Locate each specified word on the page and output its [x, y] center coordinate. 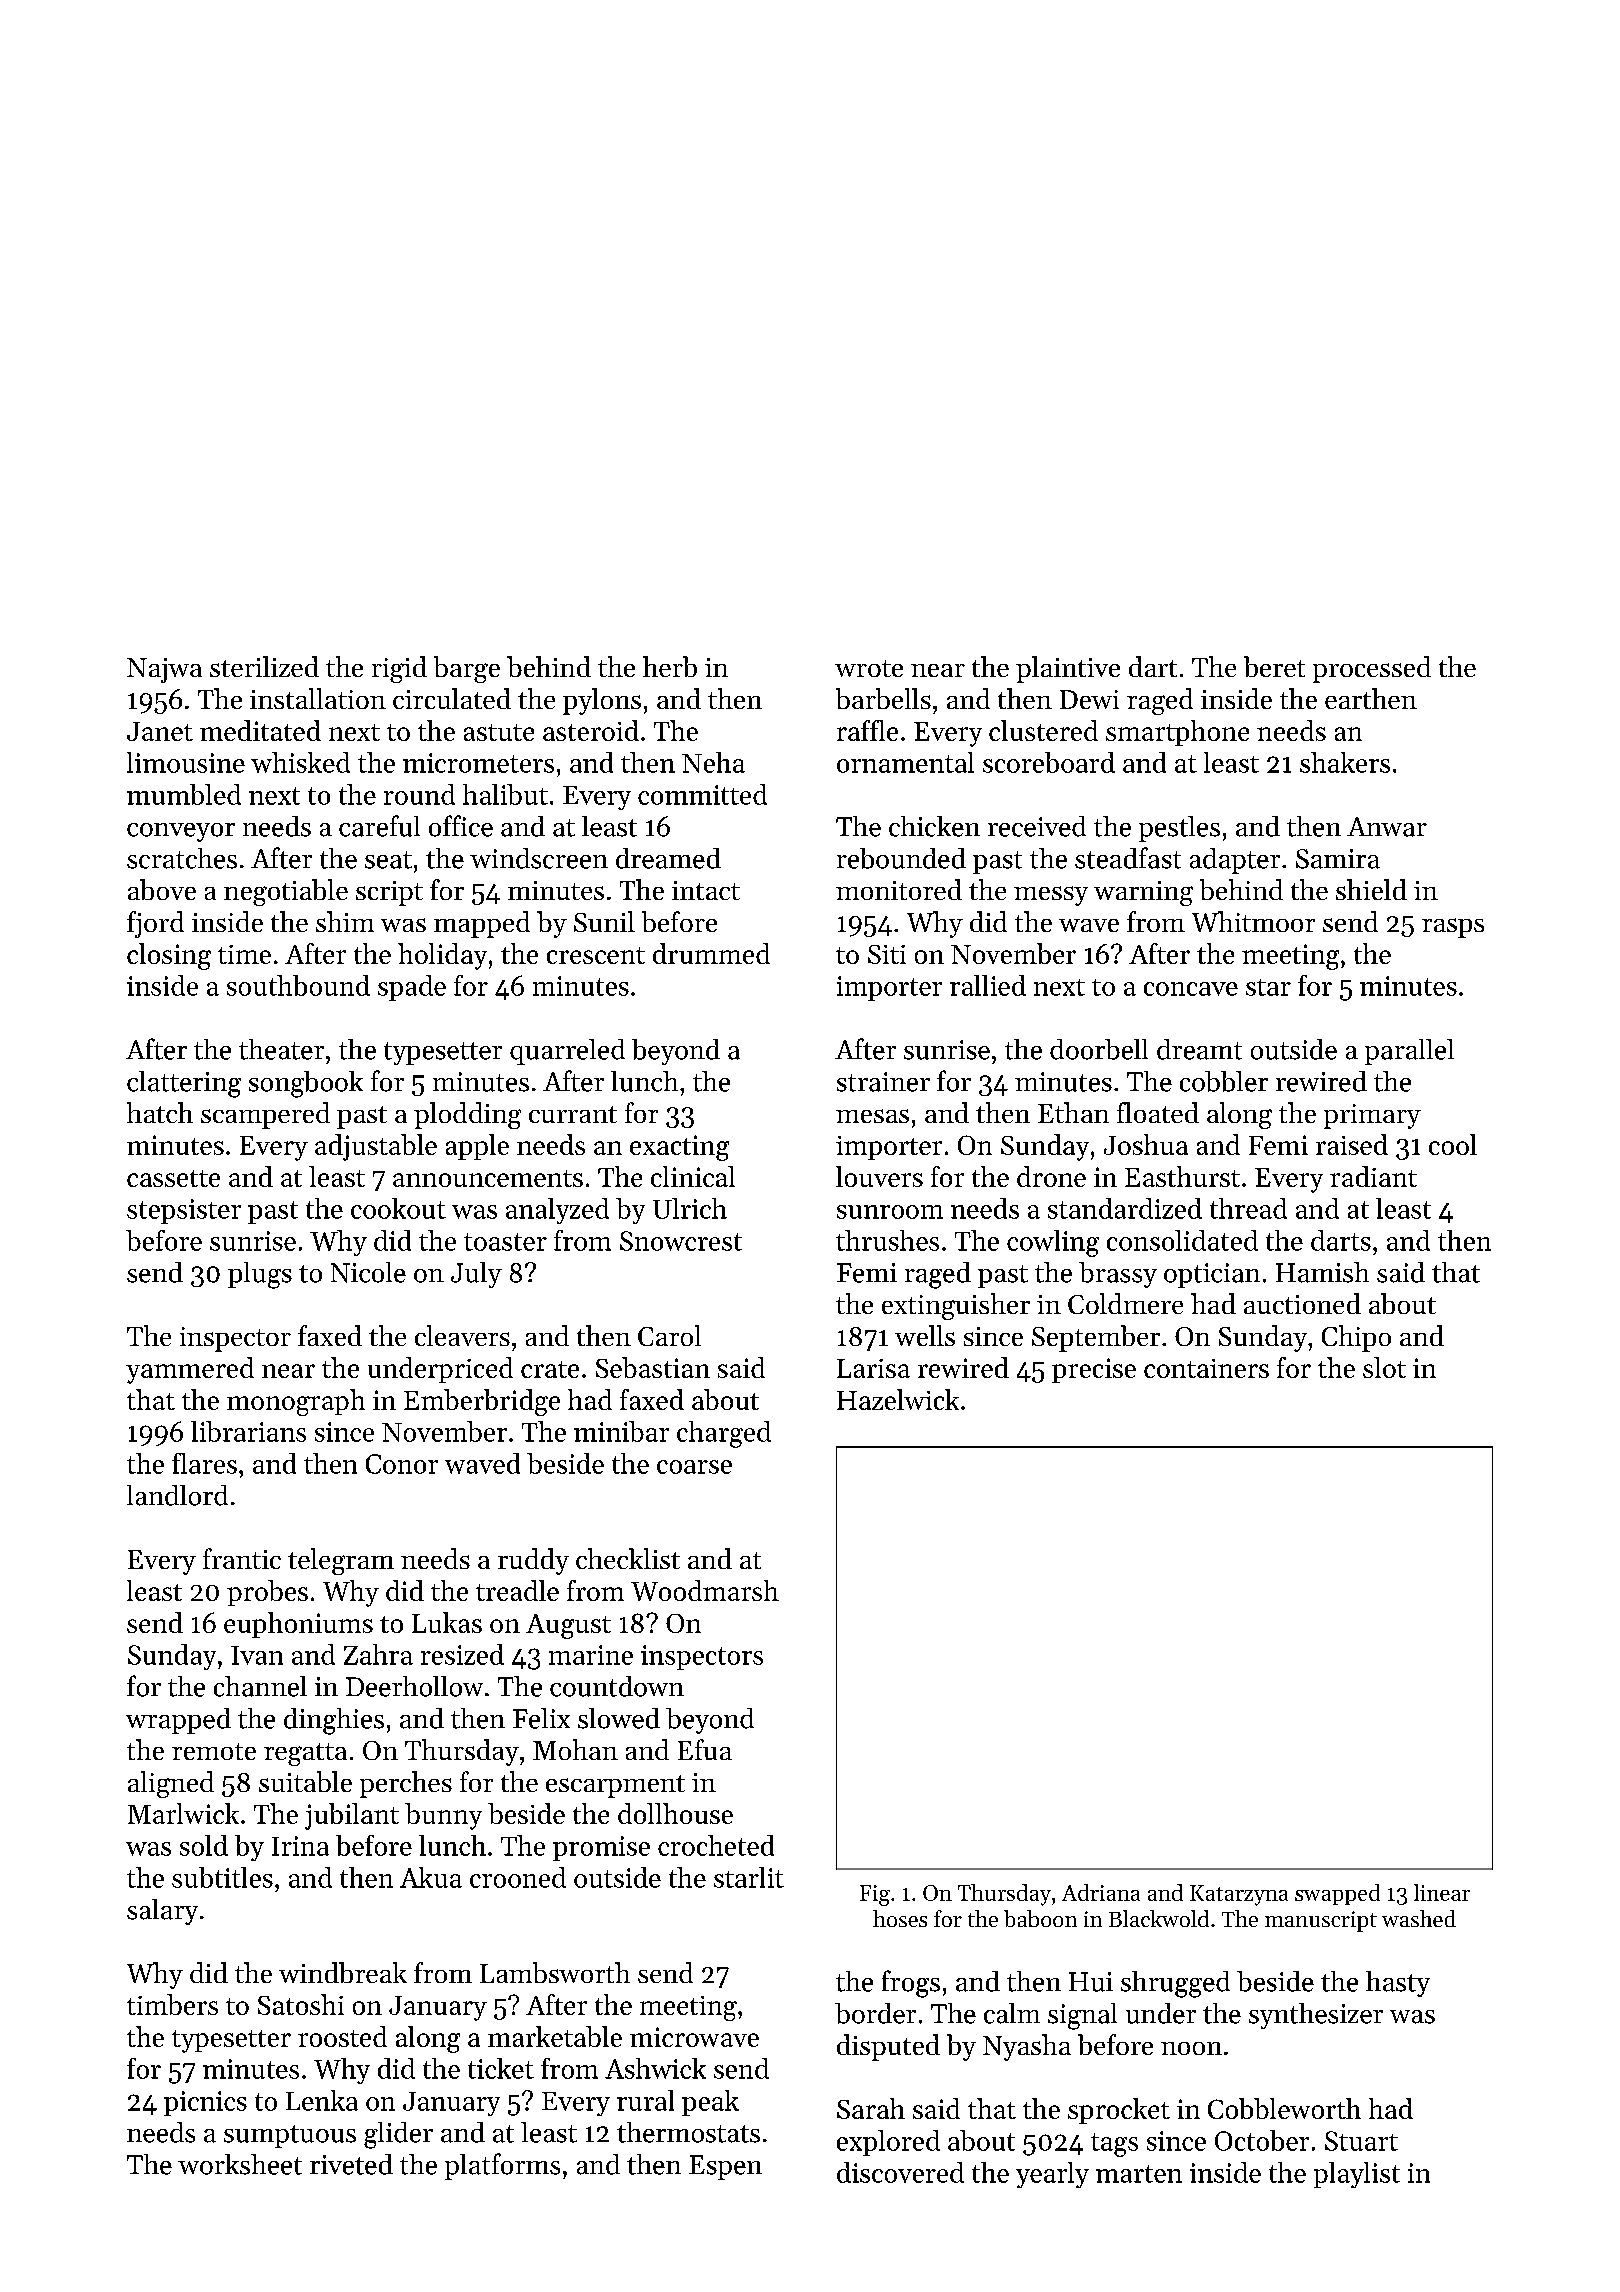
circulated [452, 698]
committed [702, 794]
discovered [900, 2172]
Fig [875, 1895]
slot [1384, 1367]
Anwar [1387, 827]
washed [1419, 1918]
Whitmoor [1253, 921]
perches [406, 1784]
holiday [442, 956]
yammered [190, 1370]
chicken [934, 826]
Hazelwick [898, 1399]
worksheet [240, 2164]
